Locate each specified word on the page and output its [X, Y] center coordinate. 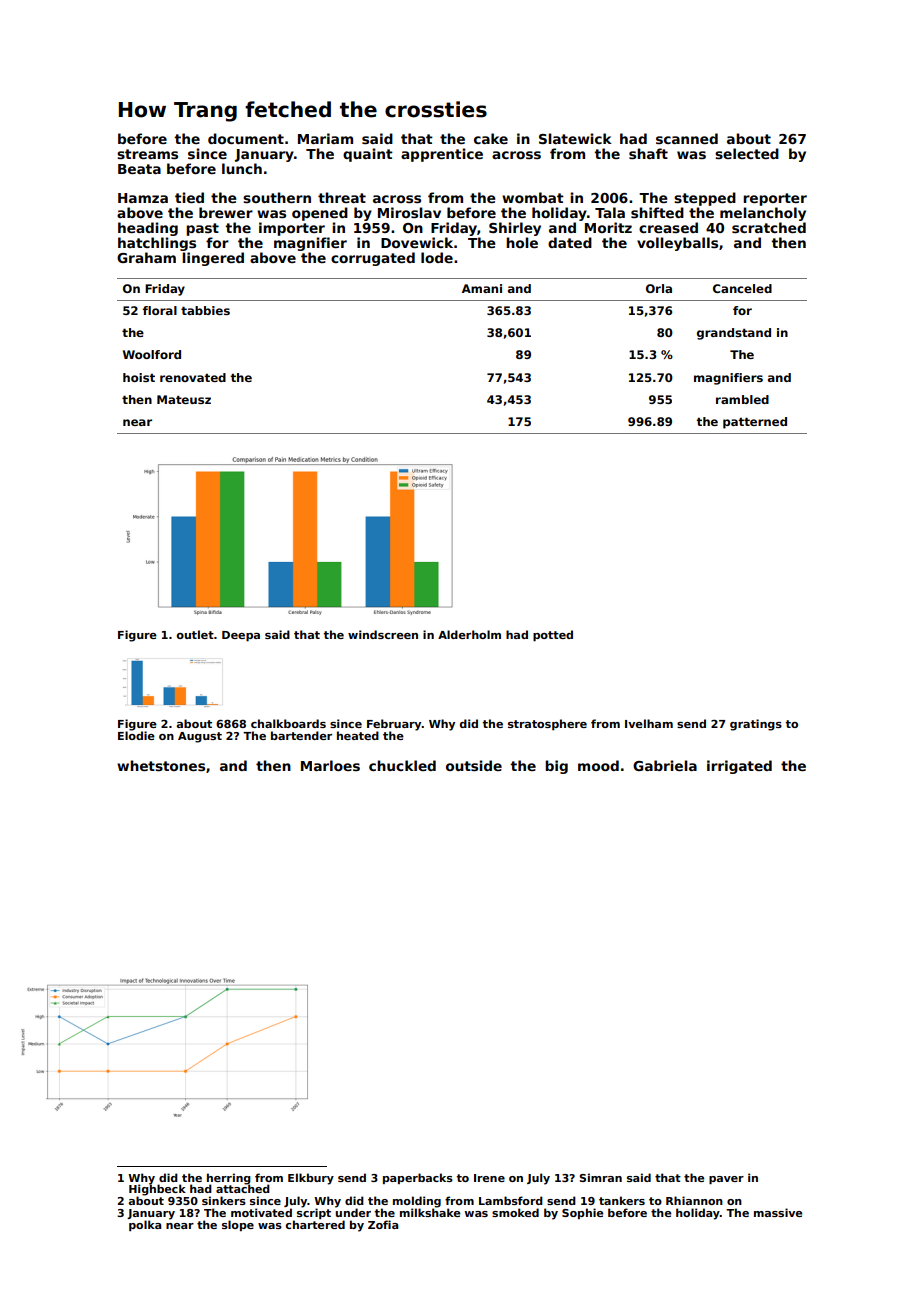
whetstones [161, 765]
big [556, 767]
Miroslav [409, 212]
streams [147, 154]
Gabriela [665, 765]
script [314, 1213]
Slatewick [575, 138]
